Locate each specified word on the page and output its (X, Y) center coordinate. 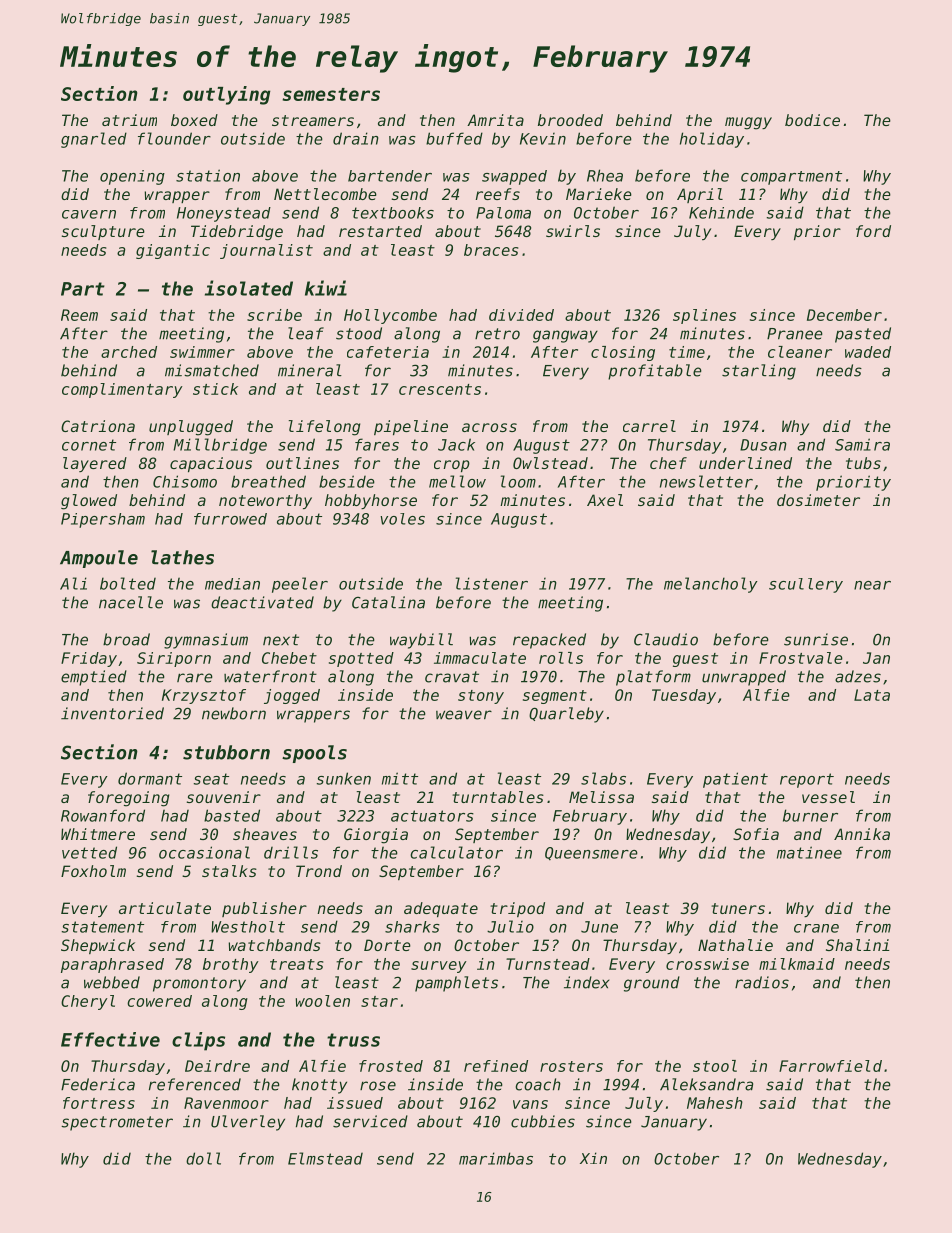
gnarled (94, 140)
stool (715, 1066)
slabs (603, 778)
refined (496, 1066)
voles (402, 519)
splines (704, 316)
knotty (319, 1086)
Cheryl (88, 1002)
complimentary (122, 390)
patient (735, 780)
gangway (565, 336)
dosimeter (818, 500)
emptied (94, 678)
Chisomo (185, 481)
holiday (712, 140)
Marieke (599, 194)
